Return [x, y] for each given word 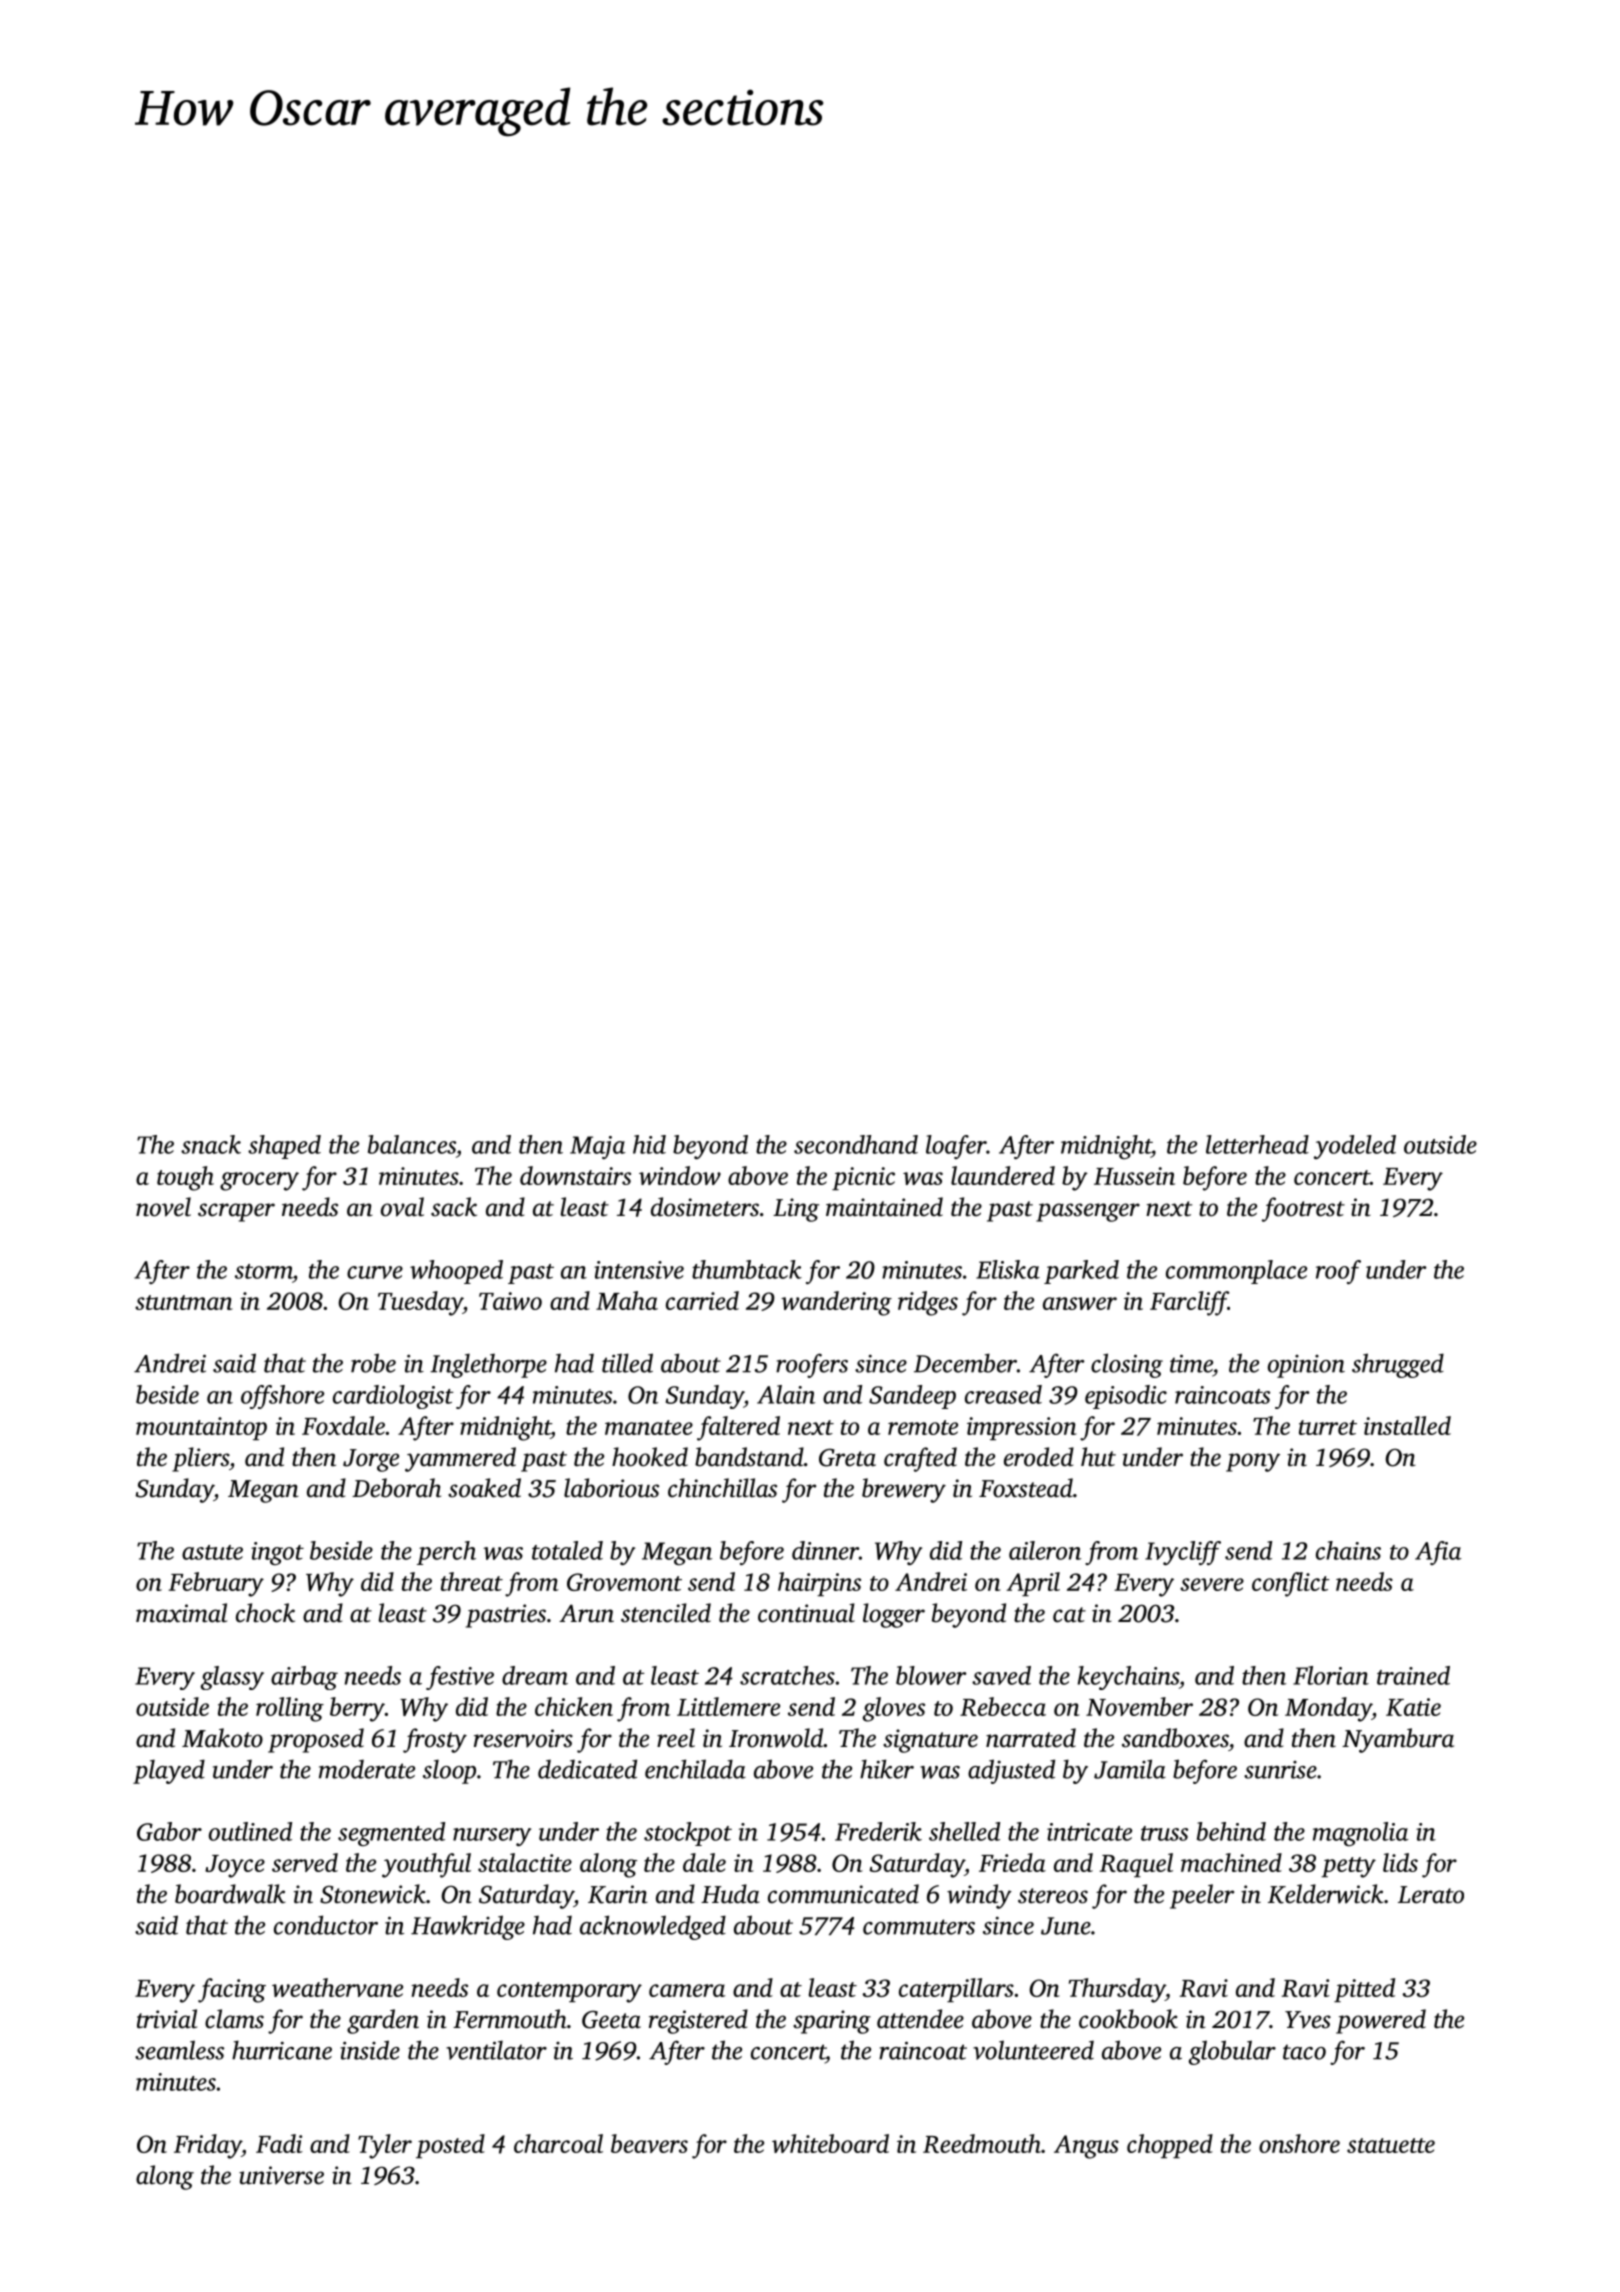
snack [211, 1144]
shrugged [1398, 1365]
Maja [598, 1147]
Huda [730, 1894]
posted [450, 2146]
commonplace [1236, 1272]
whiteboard [830, 2143]
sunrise [1280, 1770]
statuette [1391, 2145]
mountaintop [201, 1428]
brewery [904, 1490]
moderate [367, 1769]
